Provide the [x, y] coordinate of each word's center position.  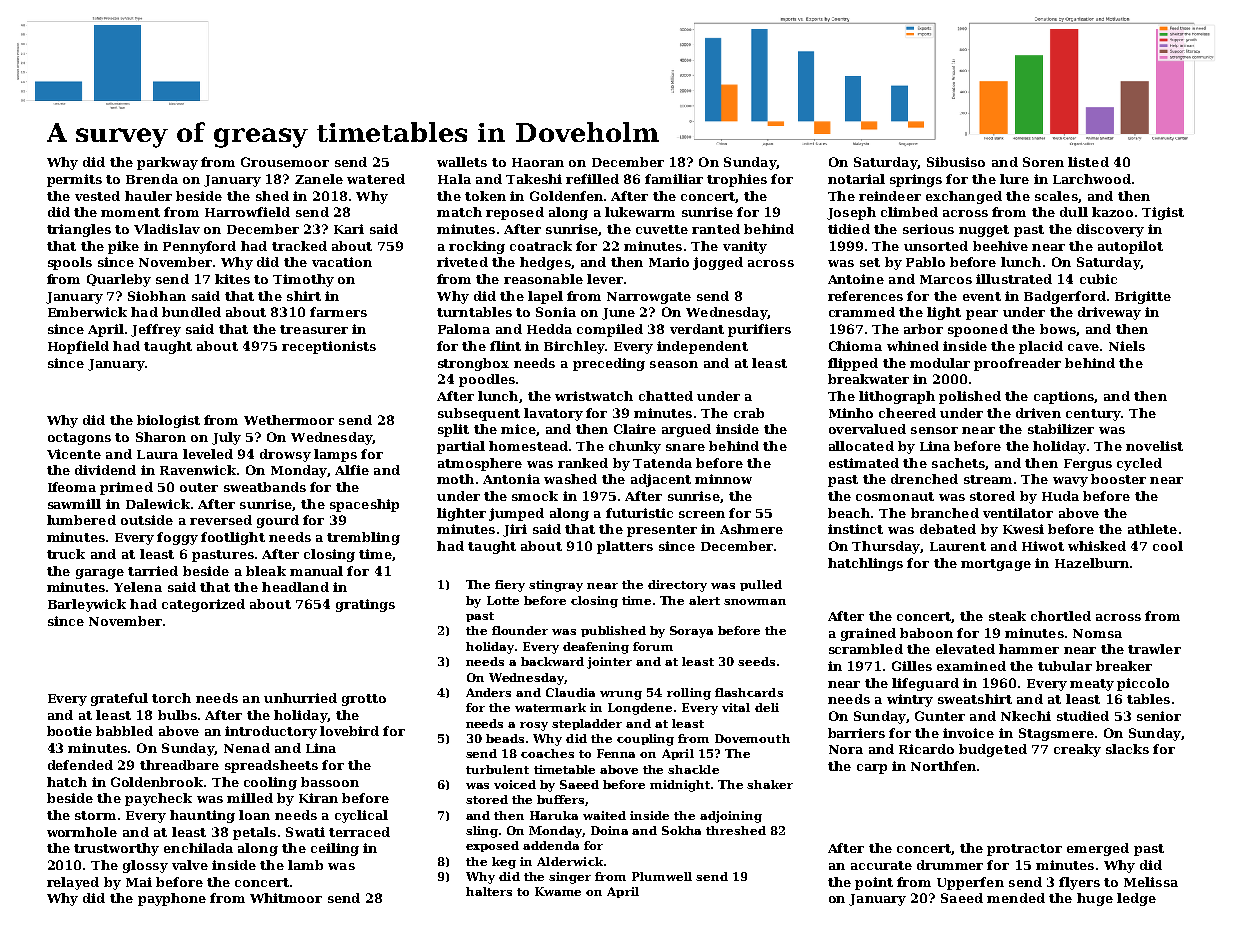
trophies [737, 180]
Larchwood [1092, 179]
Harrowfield [247, 212]
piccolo [1143, 684]
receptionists [329, 347]
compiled [610, 330]
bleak [266, 571]
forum [653, 646]
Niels [1127, 346]
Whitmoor [286, 898]
